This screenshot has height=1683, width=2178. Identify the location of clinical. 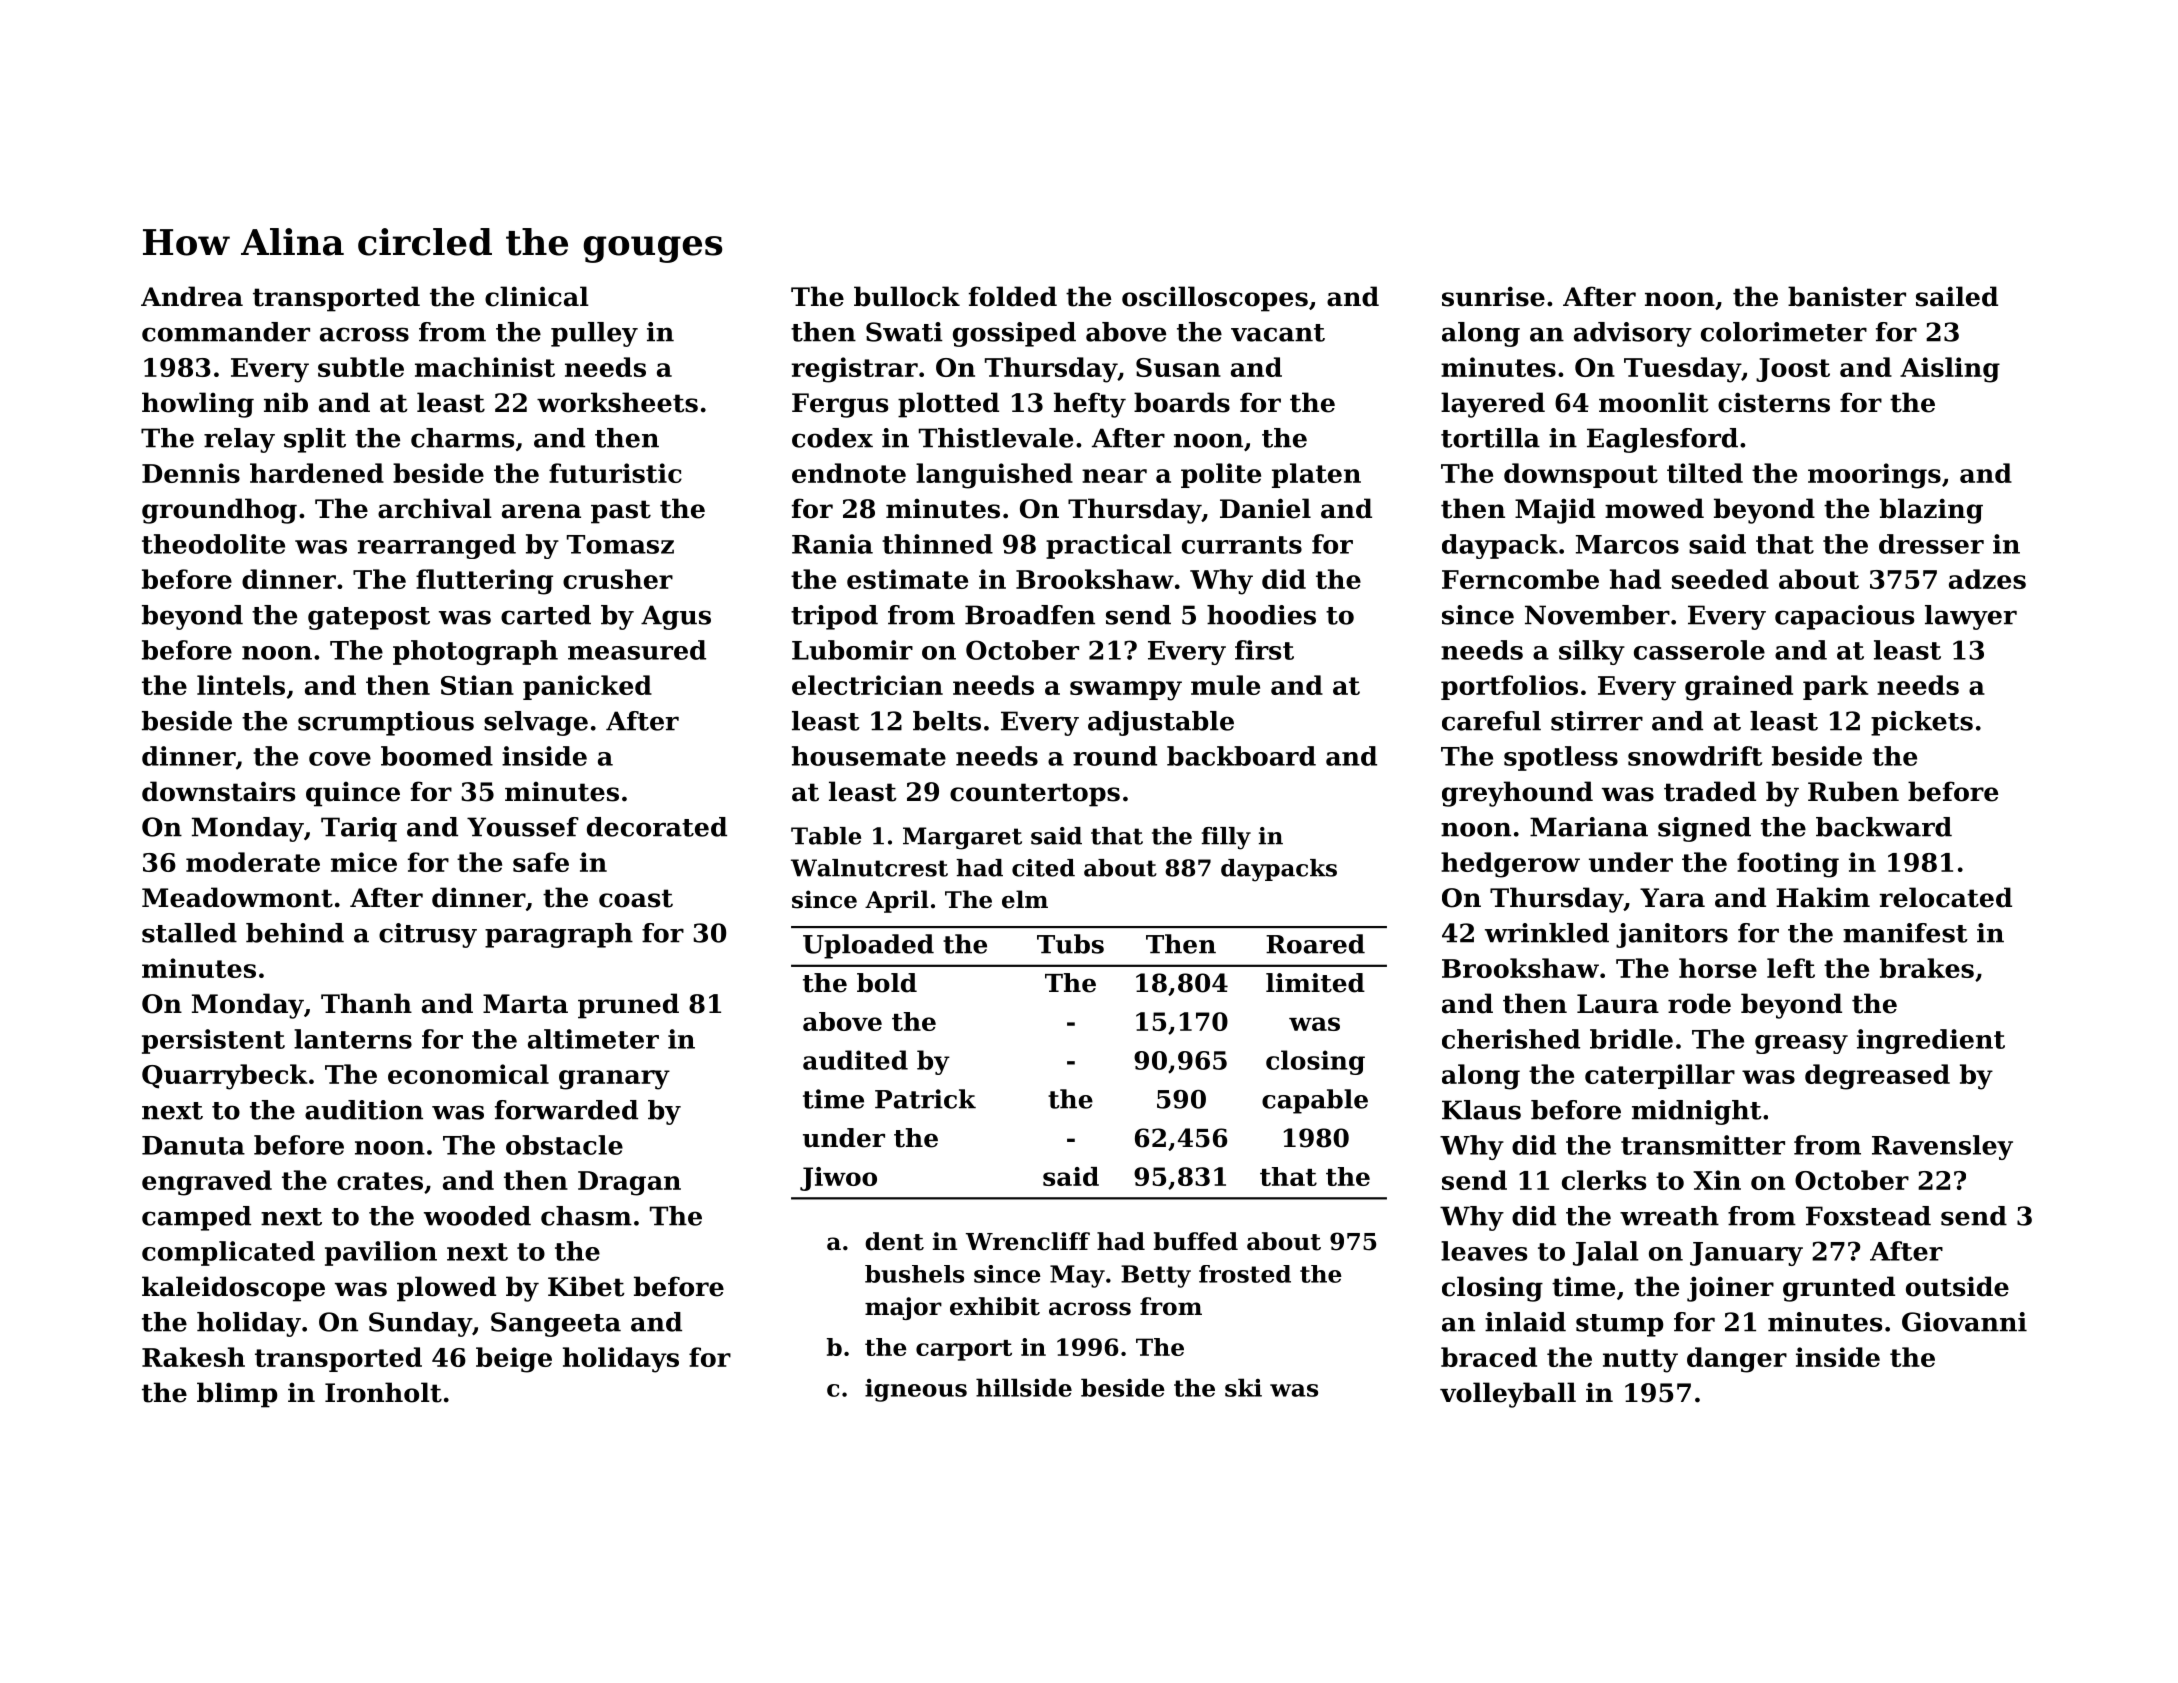
(537, 296).
